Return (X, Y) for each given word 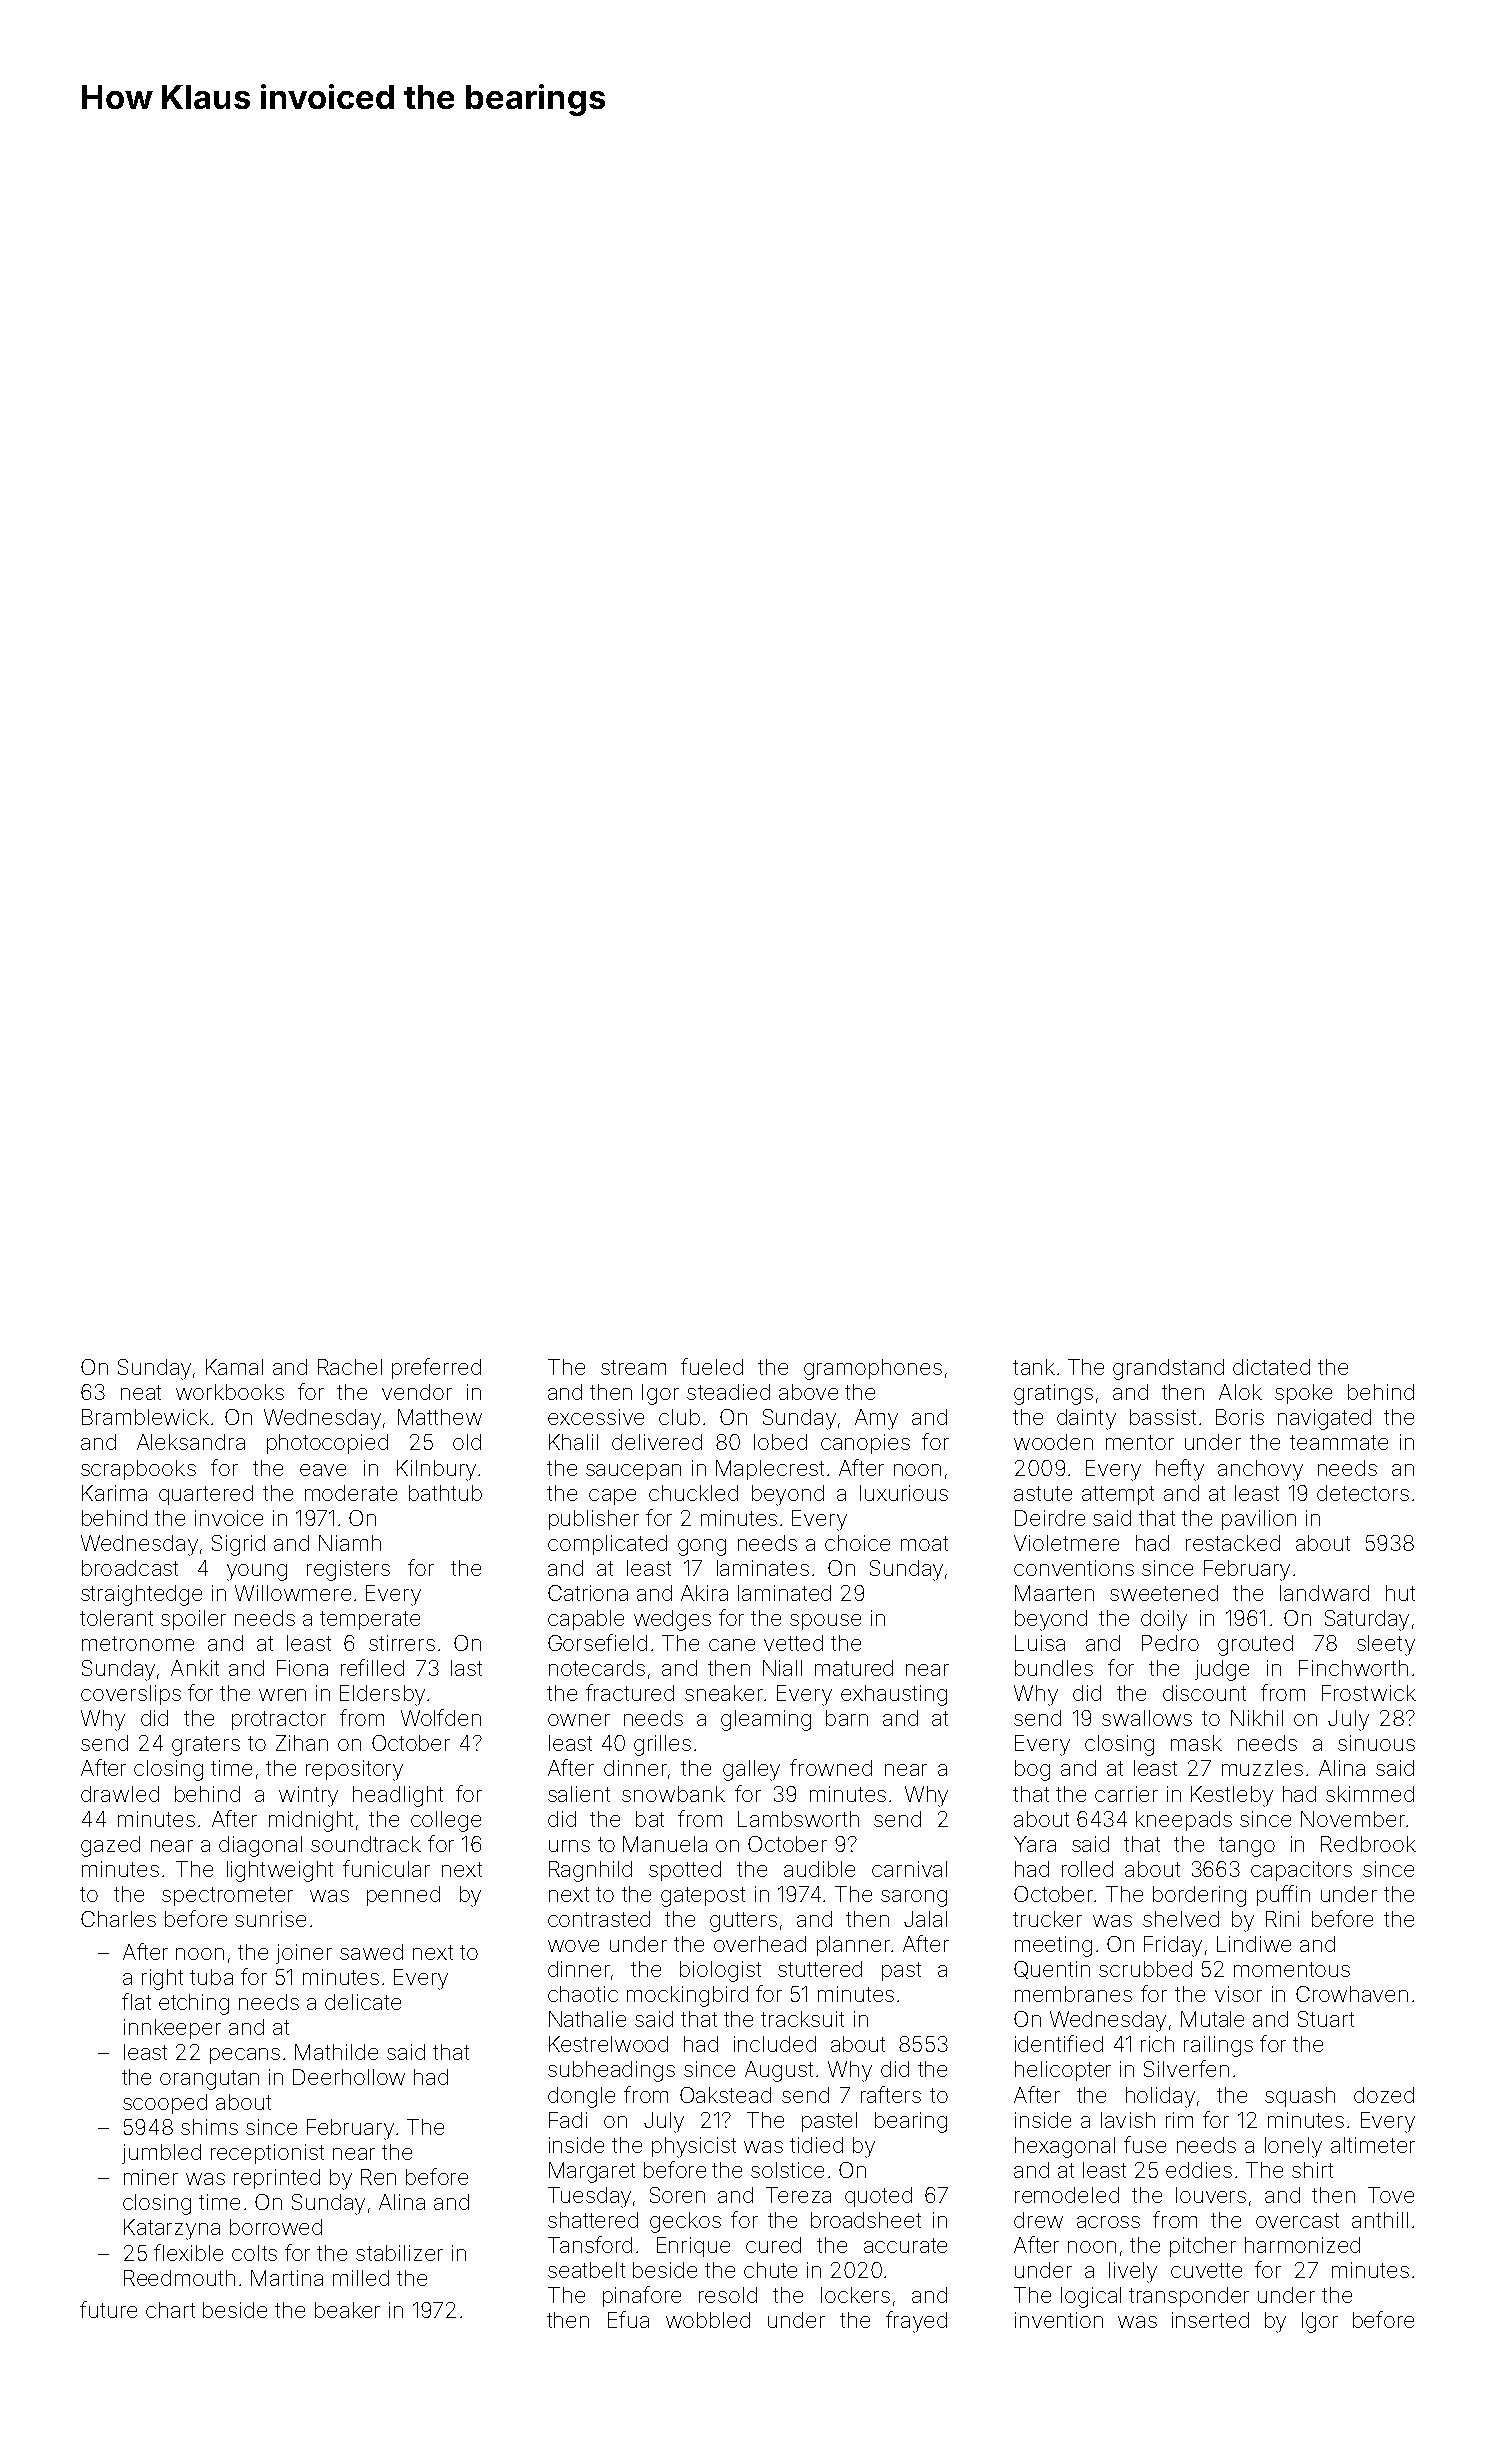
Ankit (195, 1668)
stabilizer (399, 2253)
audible (819, 1869)
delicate (363, 2002)
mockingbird (687, 1996)
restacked (1233, 1543)
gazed (110, 1846)
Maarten (1054, 1593)
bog (1032, 1770)
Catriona (588, 1593)
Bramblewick (145, 1417)
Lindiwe (1254, 1944)
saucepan (633, 1472)
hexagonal (1065, 2147)
